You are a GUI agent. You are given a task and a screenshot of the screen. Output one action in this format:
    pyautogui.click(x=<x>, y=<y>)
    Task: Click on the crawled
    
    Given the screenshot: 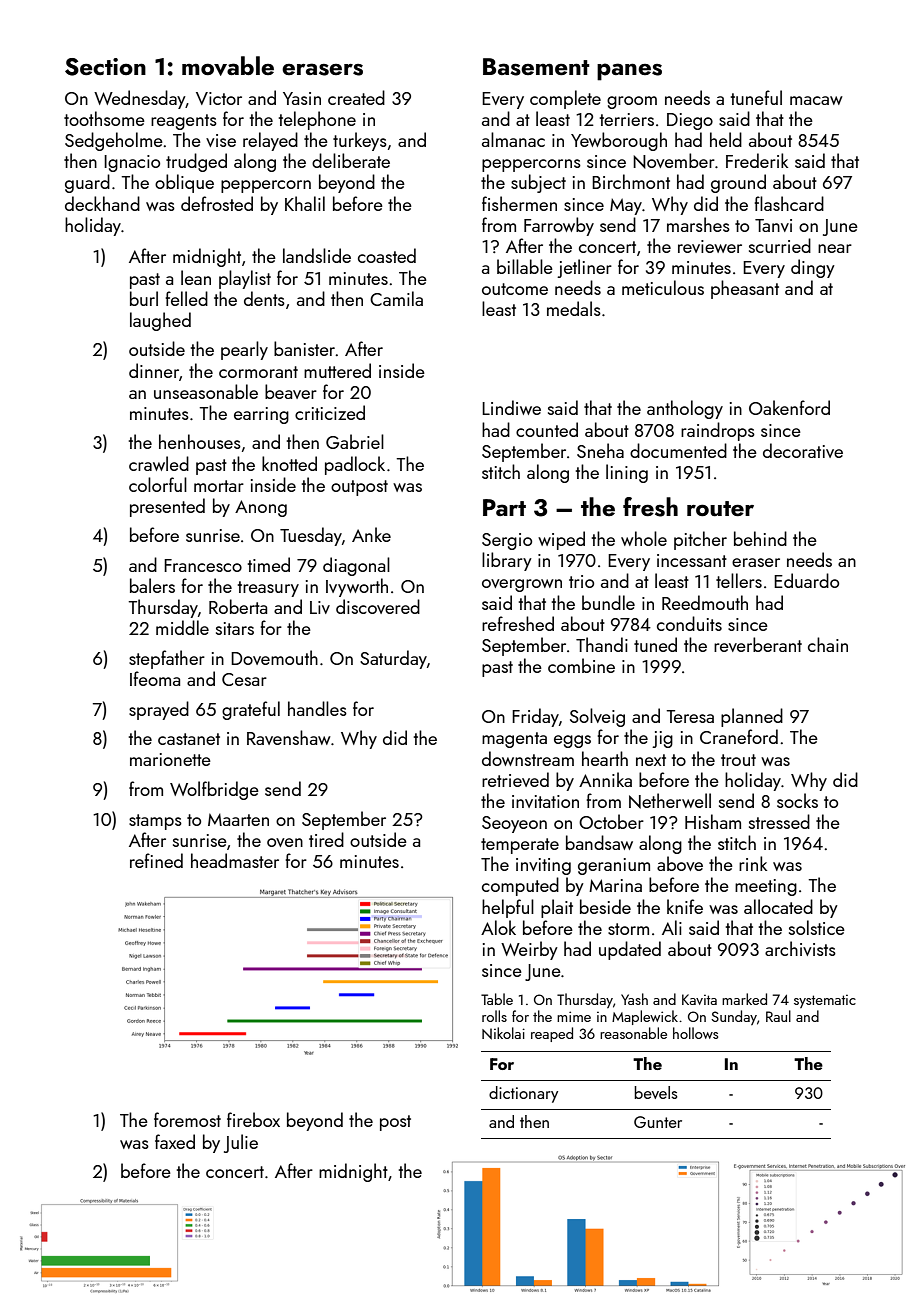 What is the action you would take?
    pyautogui.click(x=159, y=463)
